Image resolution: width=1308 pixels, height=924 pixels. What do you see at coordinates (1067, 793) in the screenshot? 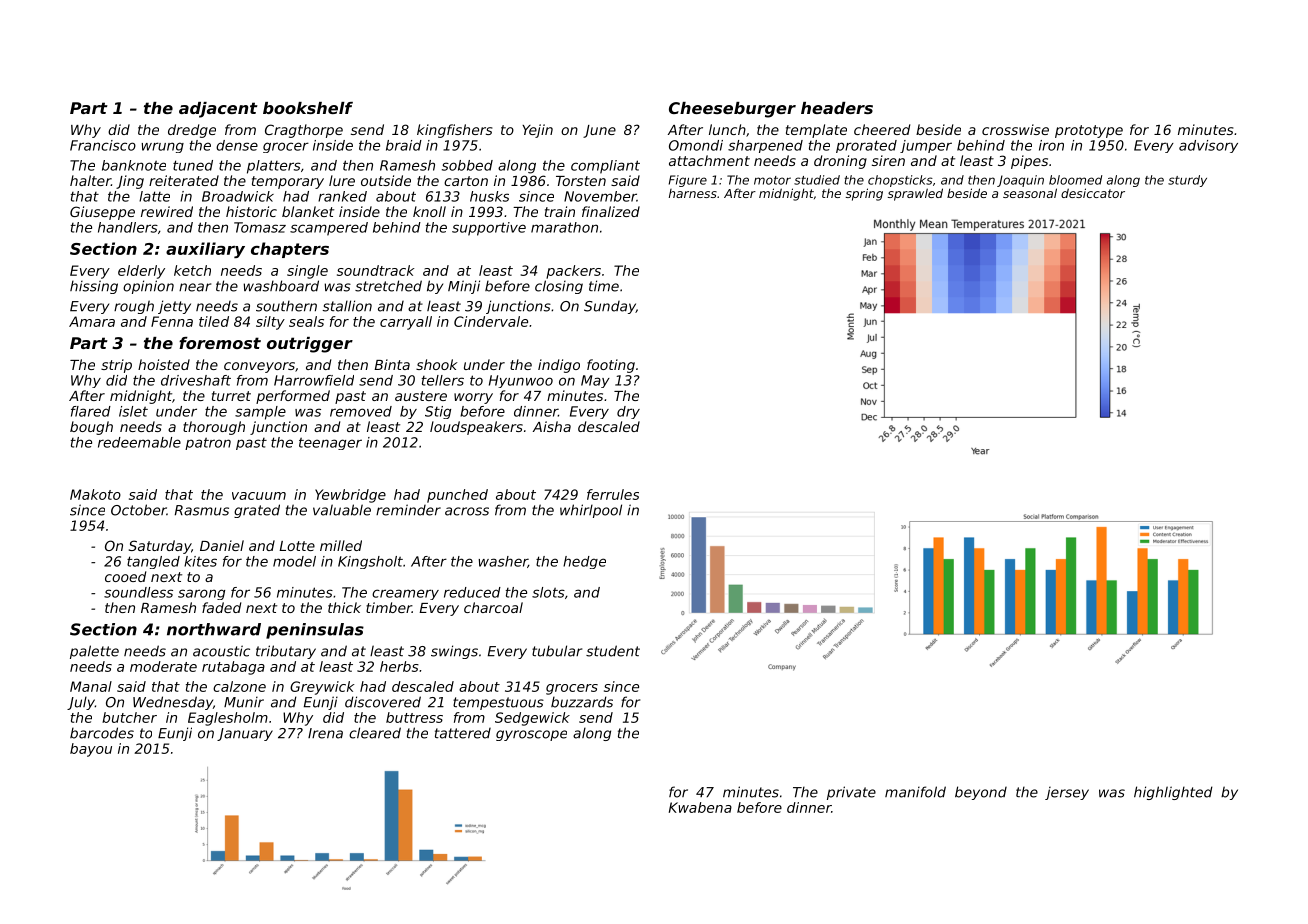
I see `jersey` at bounding box center [1067, 793].
